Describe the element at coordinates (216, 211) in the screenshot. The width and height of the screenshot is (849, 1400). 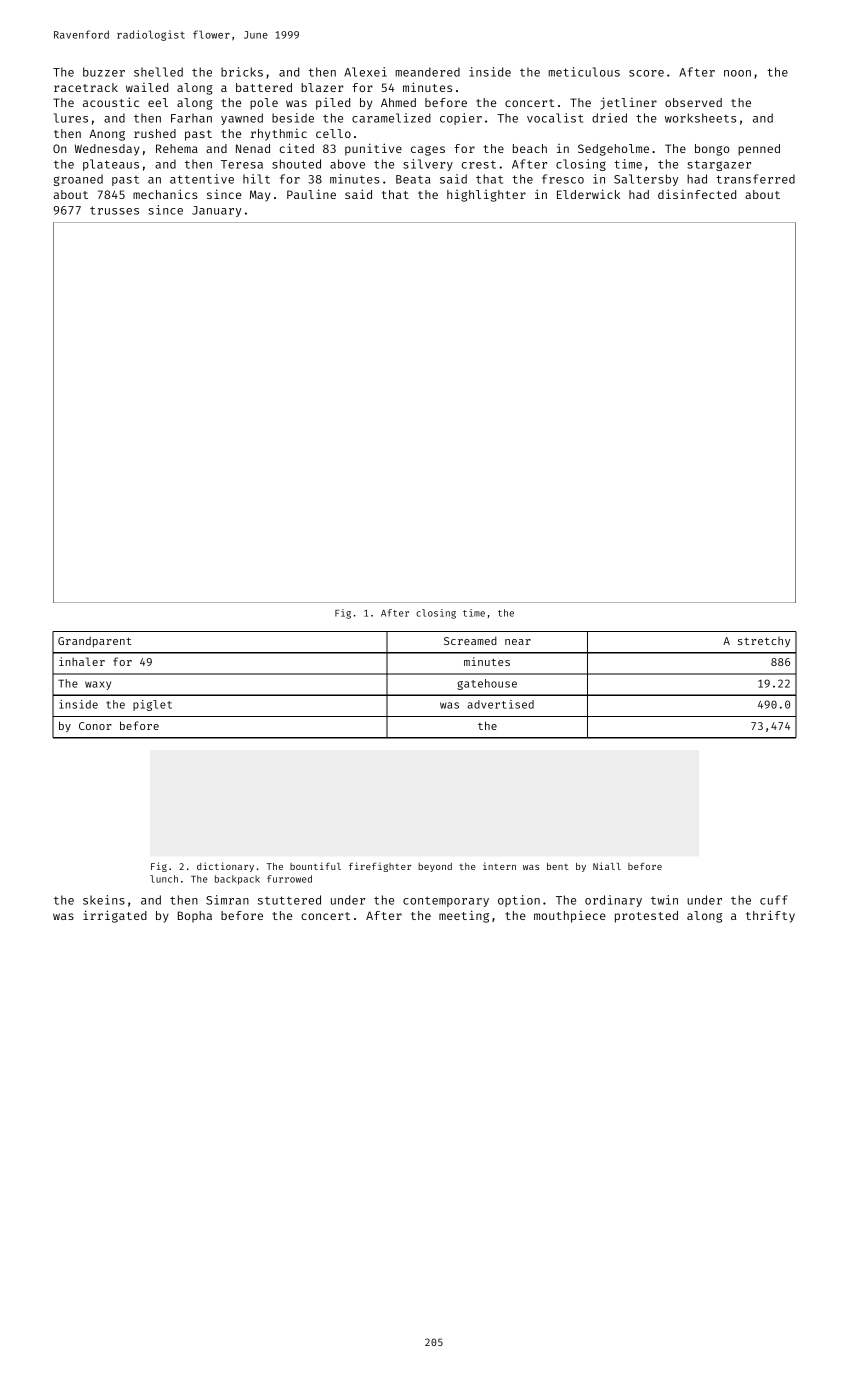
I see `January` at that location.
